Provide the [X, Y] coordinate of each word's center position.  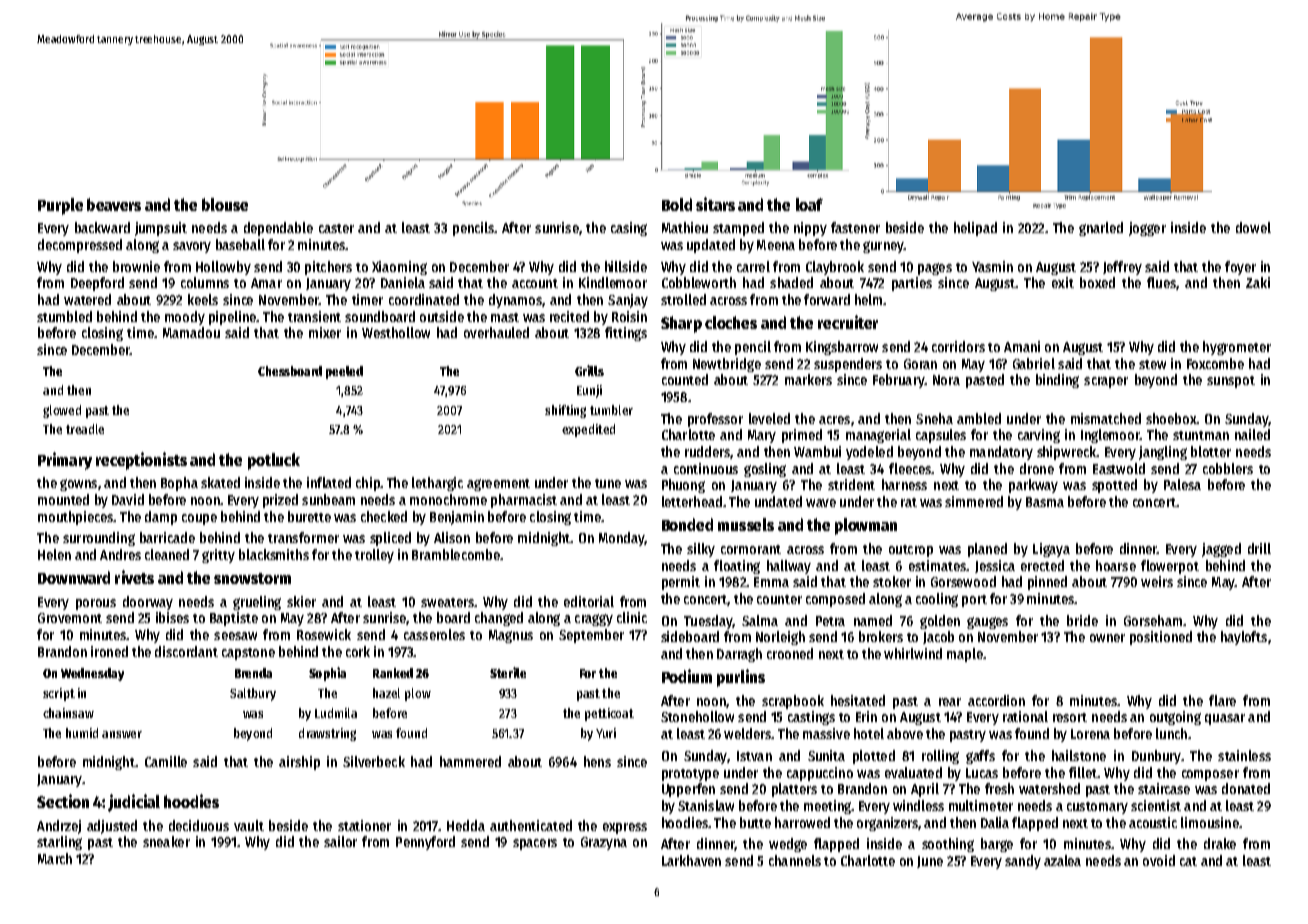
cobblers [1228, 468]
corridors [958, 346]
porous [96, 604]
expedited [588, 430]
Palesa [1182, 484]
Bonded [687, 524]
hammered [470, 761]
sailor [340, 841]
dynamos [515, 301]
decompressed [80, 246]
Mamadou [191, 332]
